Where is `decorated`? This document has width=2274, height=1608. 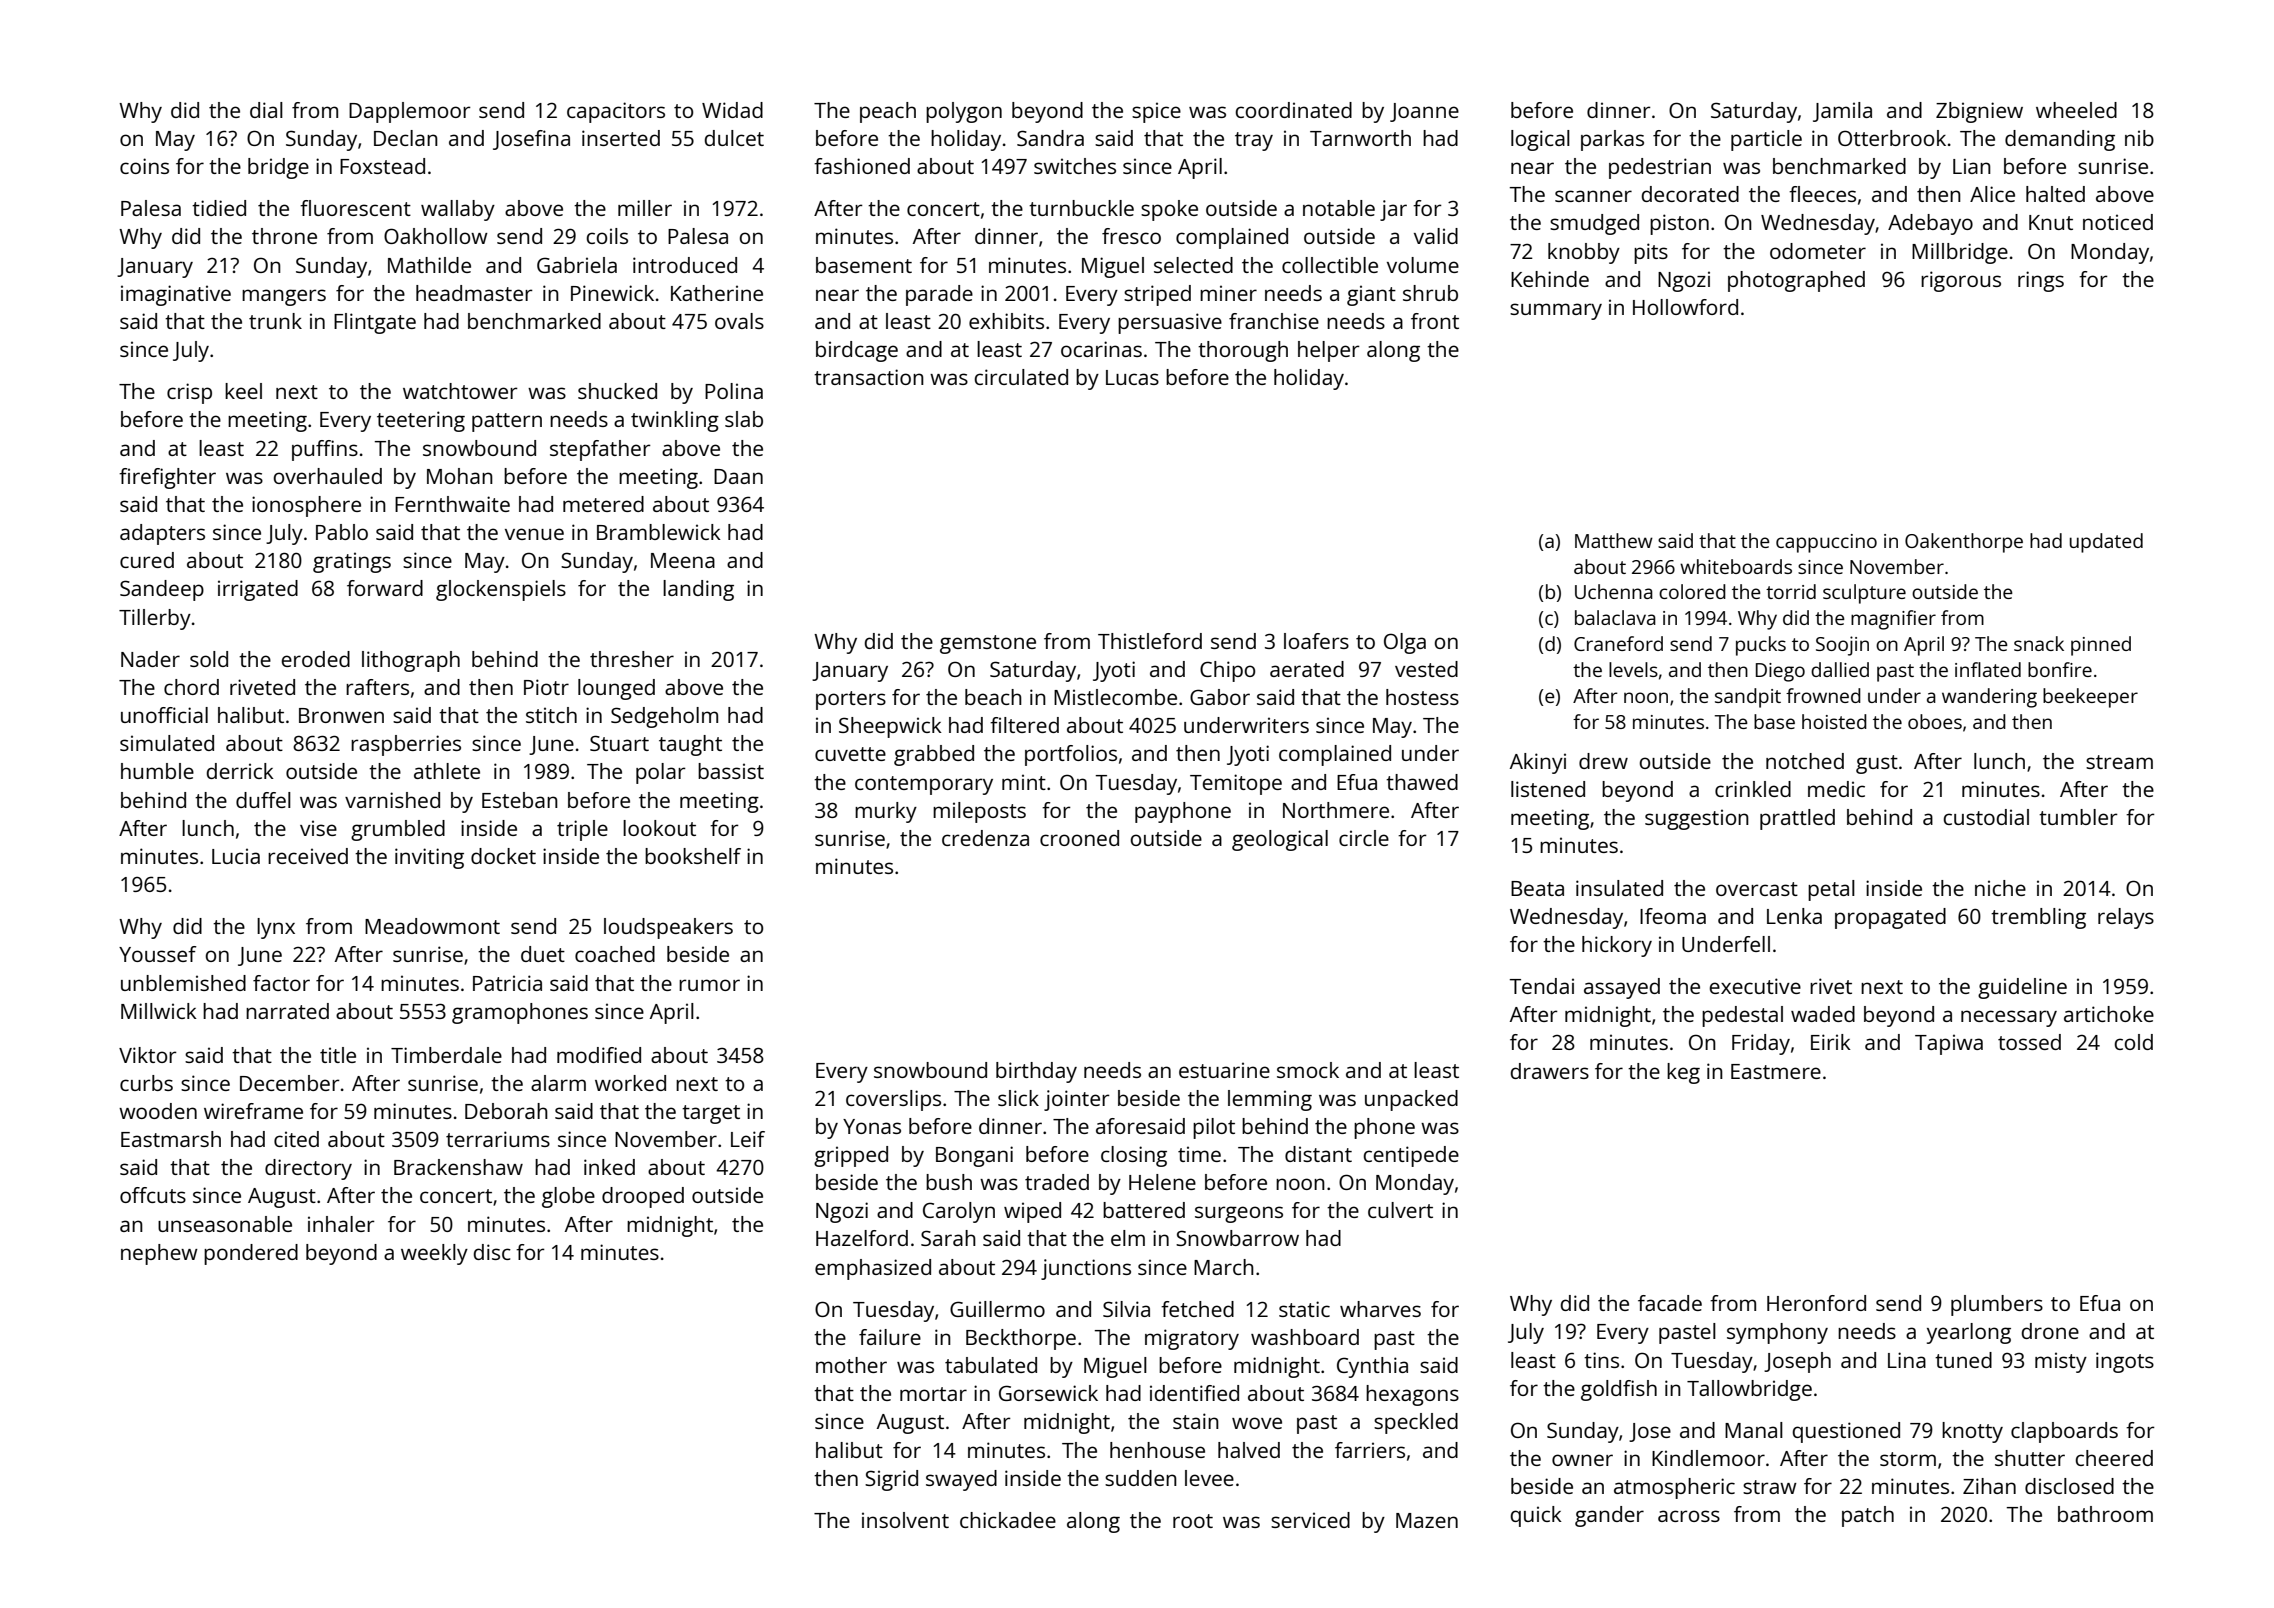
decorated is located at coordinates (1690, 194).
